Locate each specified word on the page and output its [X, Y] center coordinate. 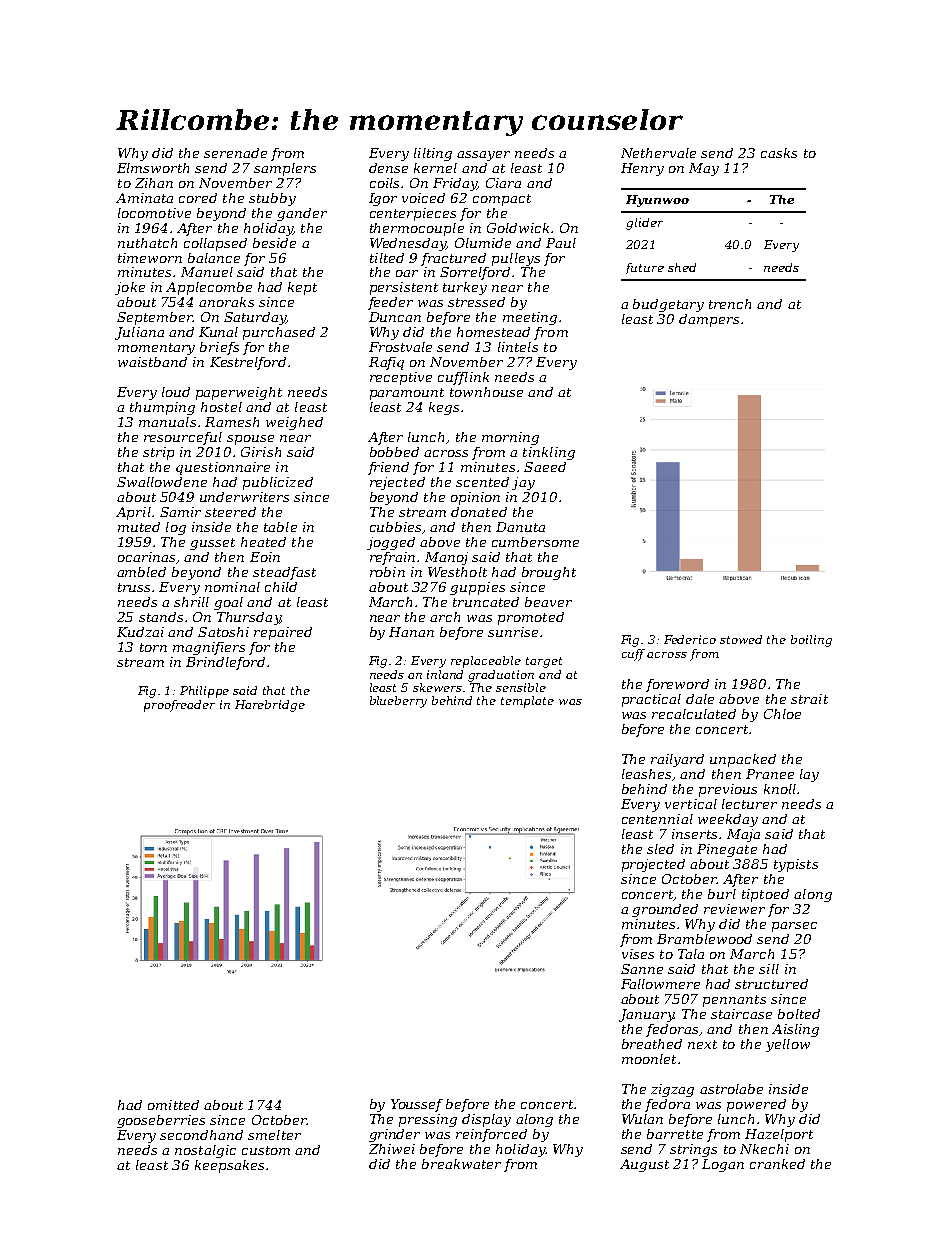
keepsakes [229, 1166]
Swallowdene [162, 482]
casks [779, 153]
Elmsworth [153, 168]
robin [387, 572]
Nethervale [658, 153]
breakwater [461, 1164]
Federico [690, 639]
